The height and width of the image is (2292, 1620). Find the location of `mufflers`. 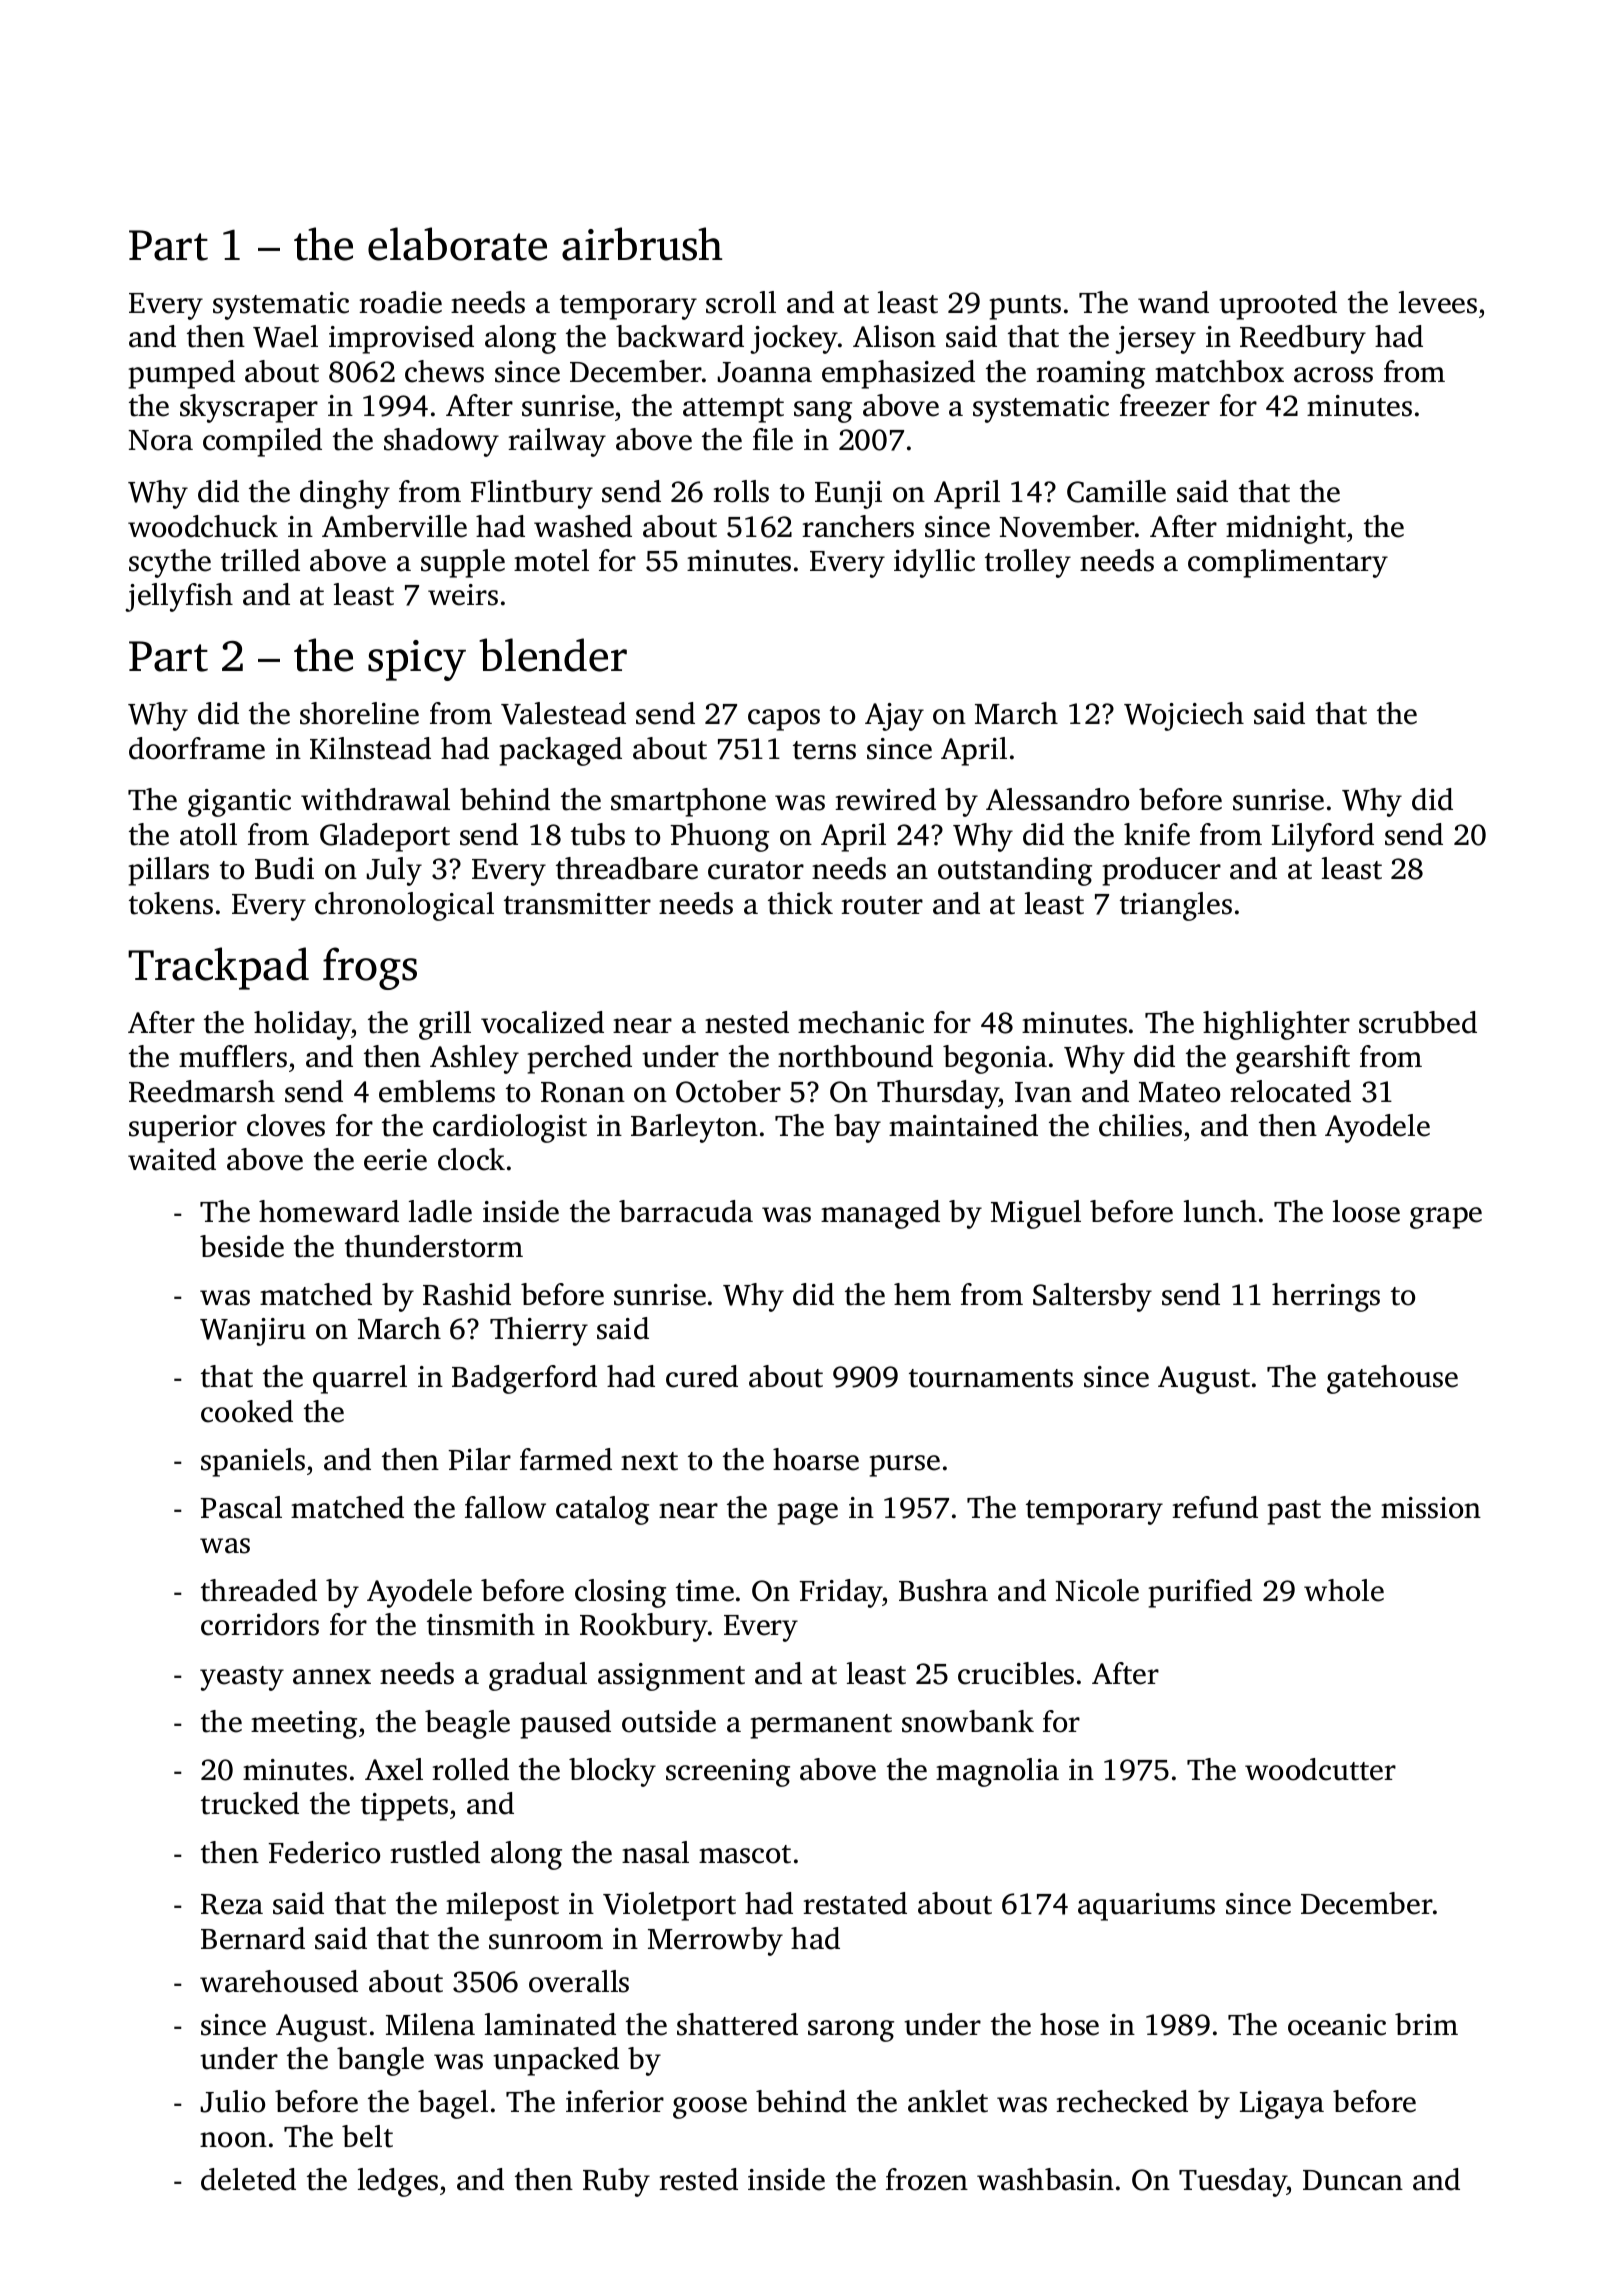

mufflers is located at coordinates (233, 1056).
